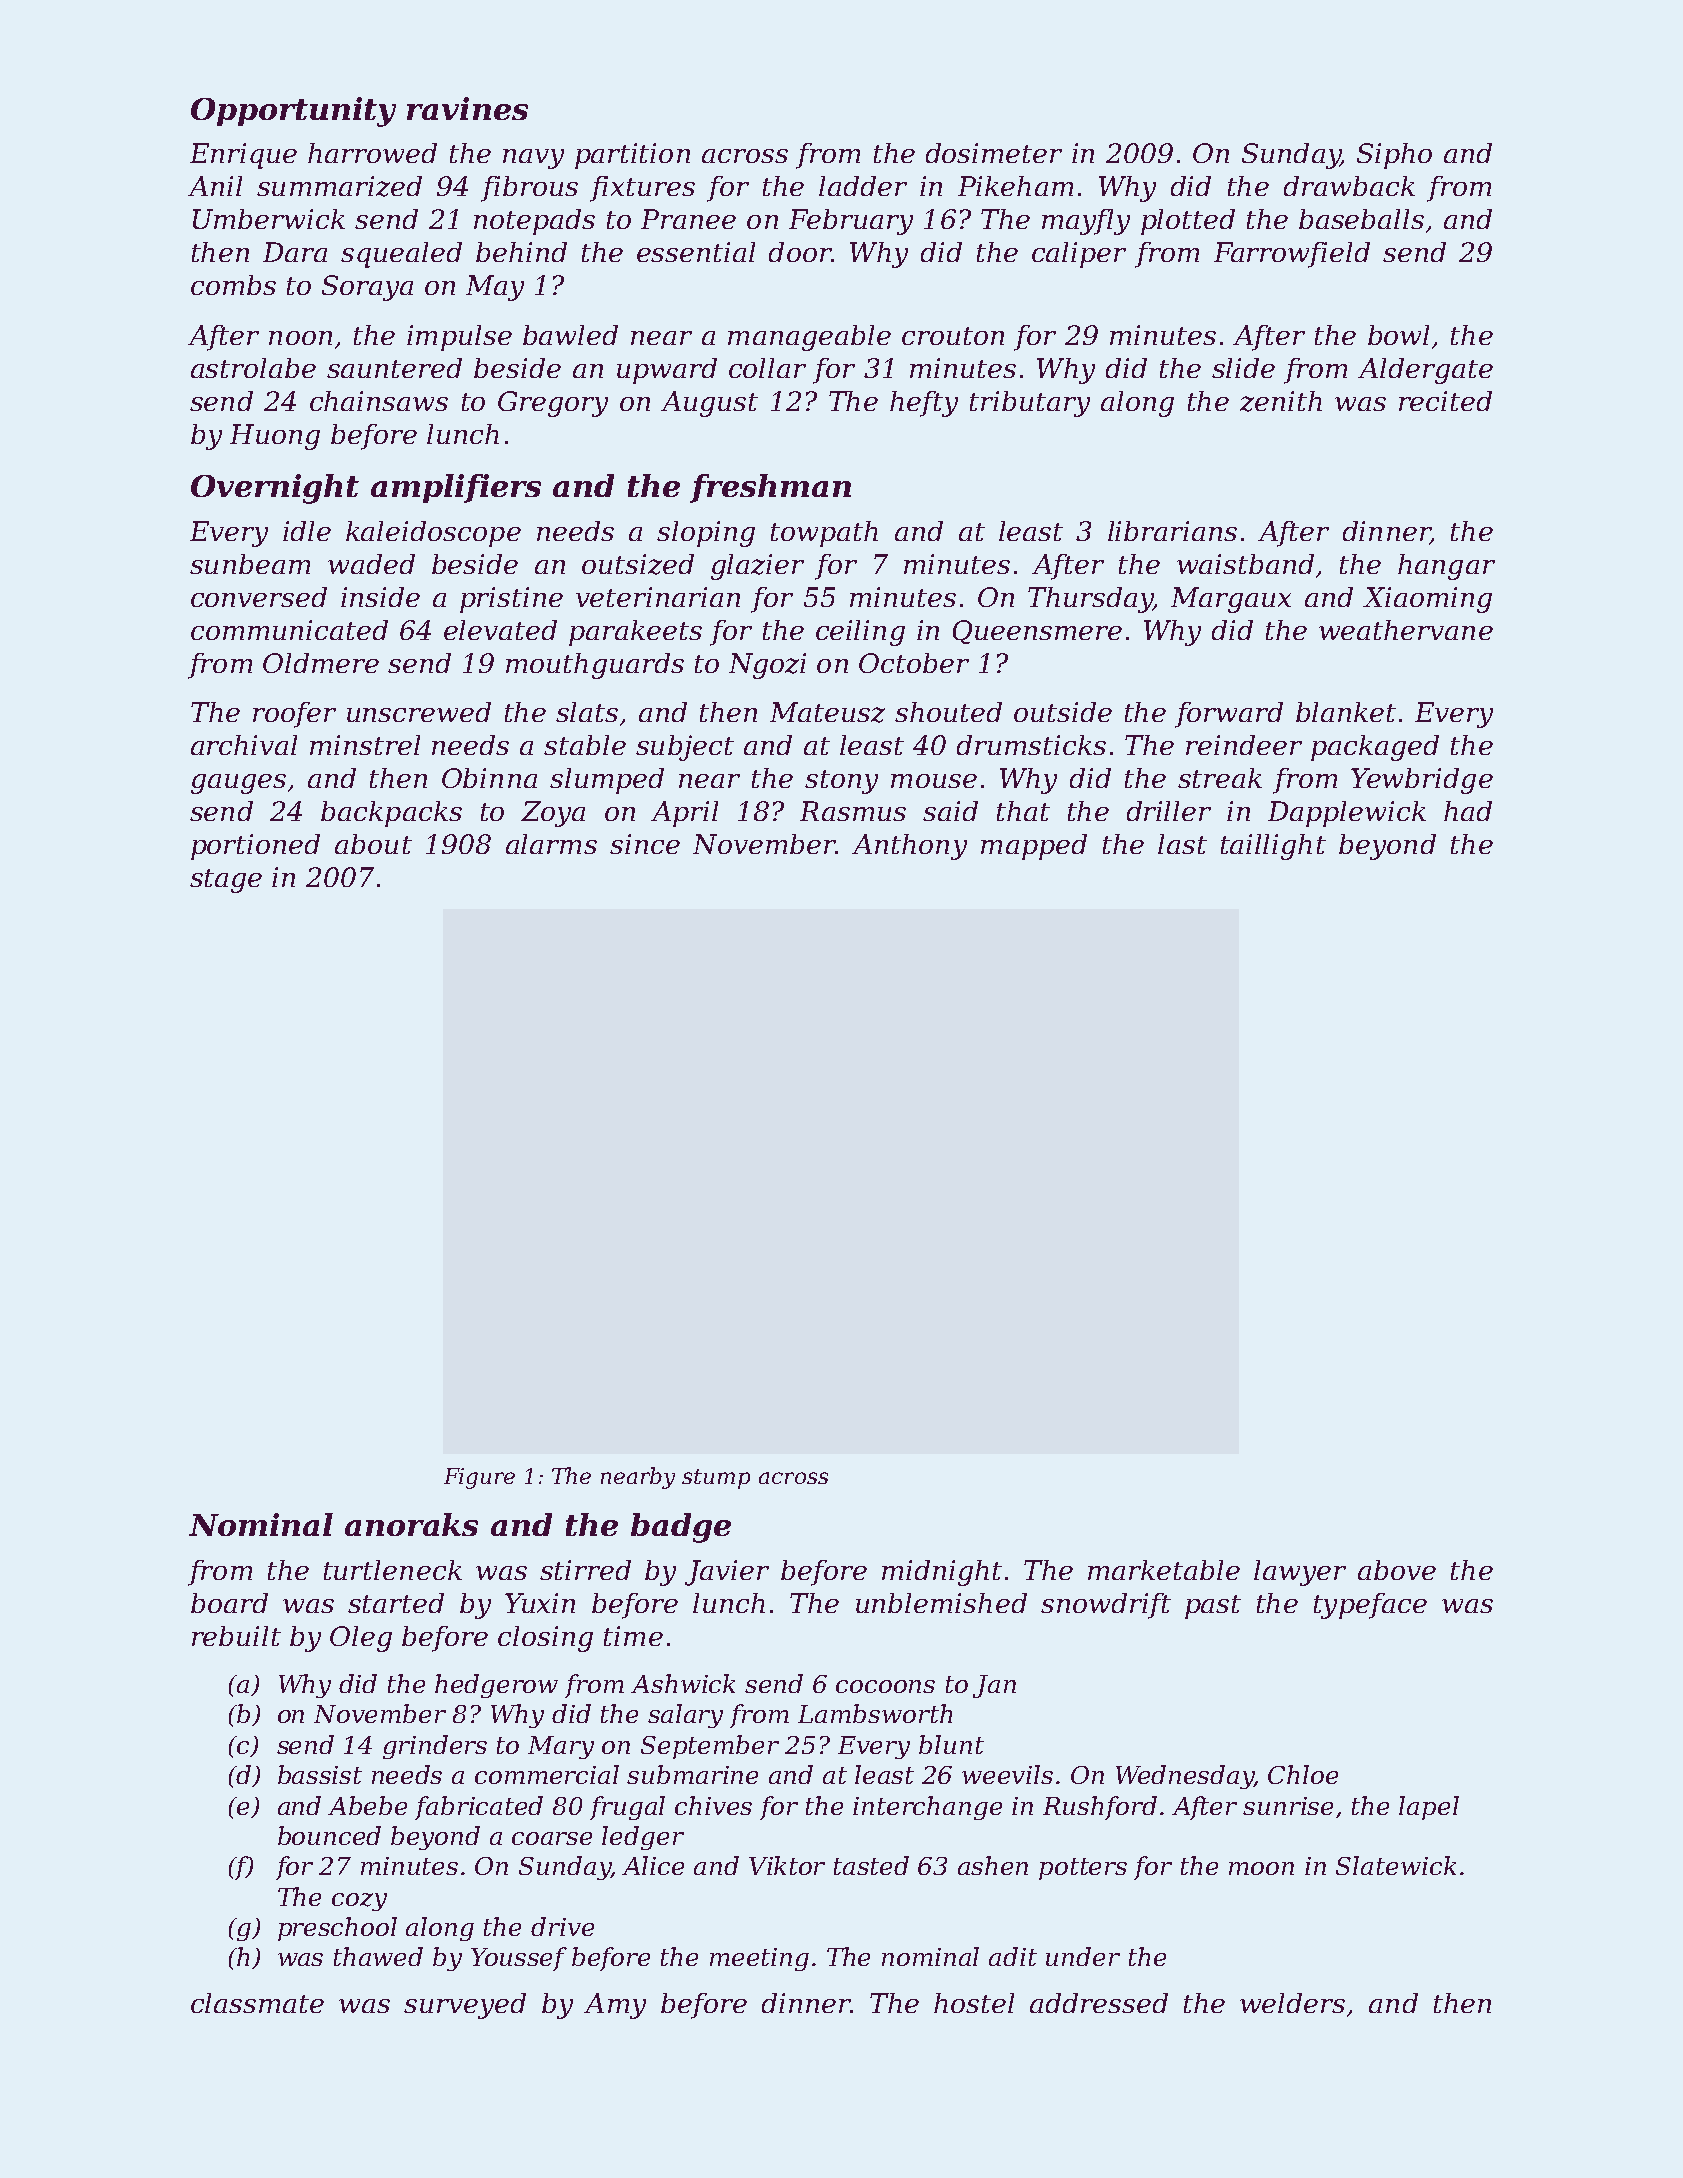 Image resolution: width=1683 pixels, height=2178 pixels. I want to click on dosimeter, so click(994, 153).
